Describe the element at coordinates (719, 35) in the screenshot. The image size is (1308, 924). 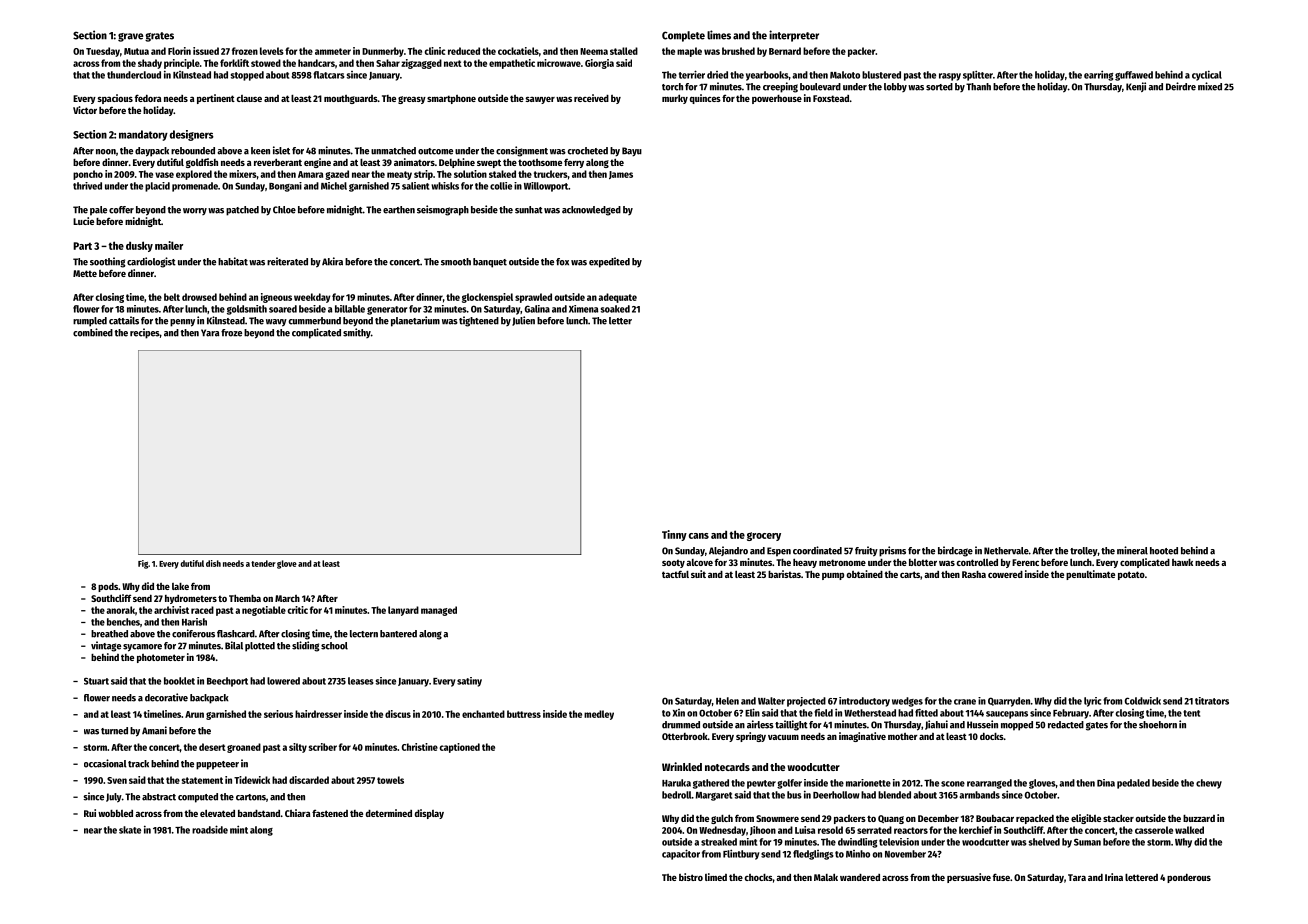
I see `limes` at that location.
